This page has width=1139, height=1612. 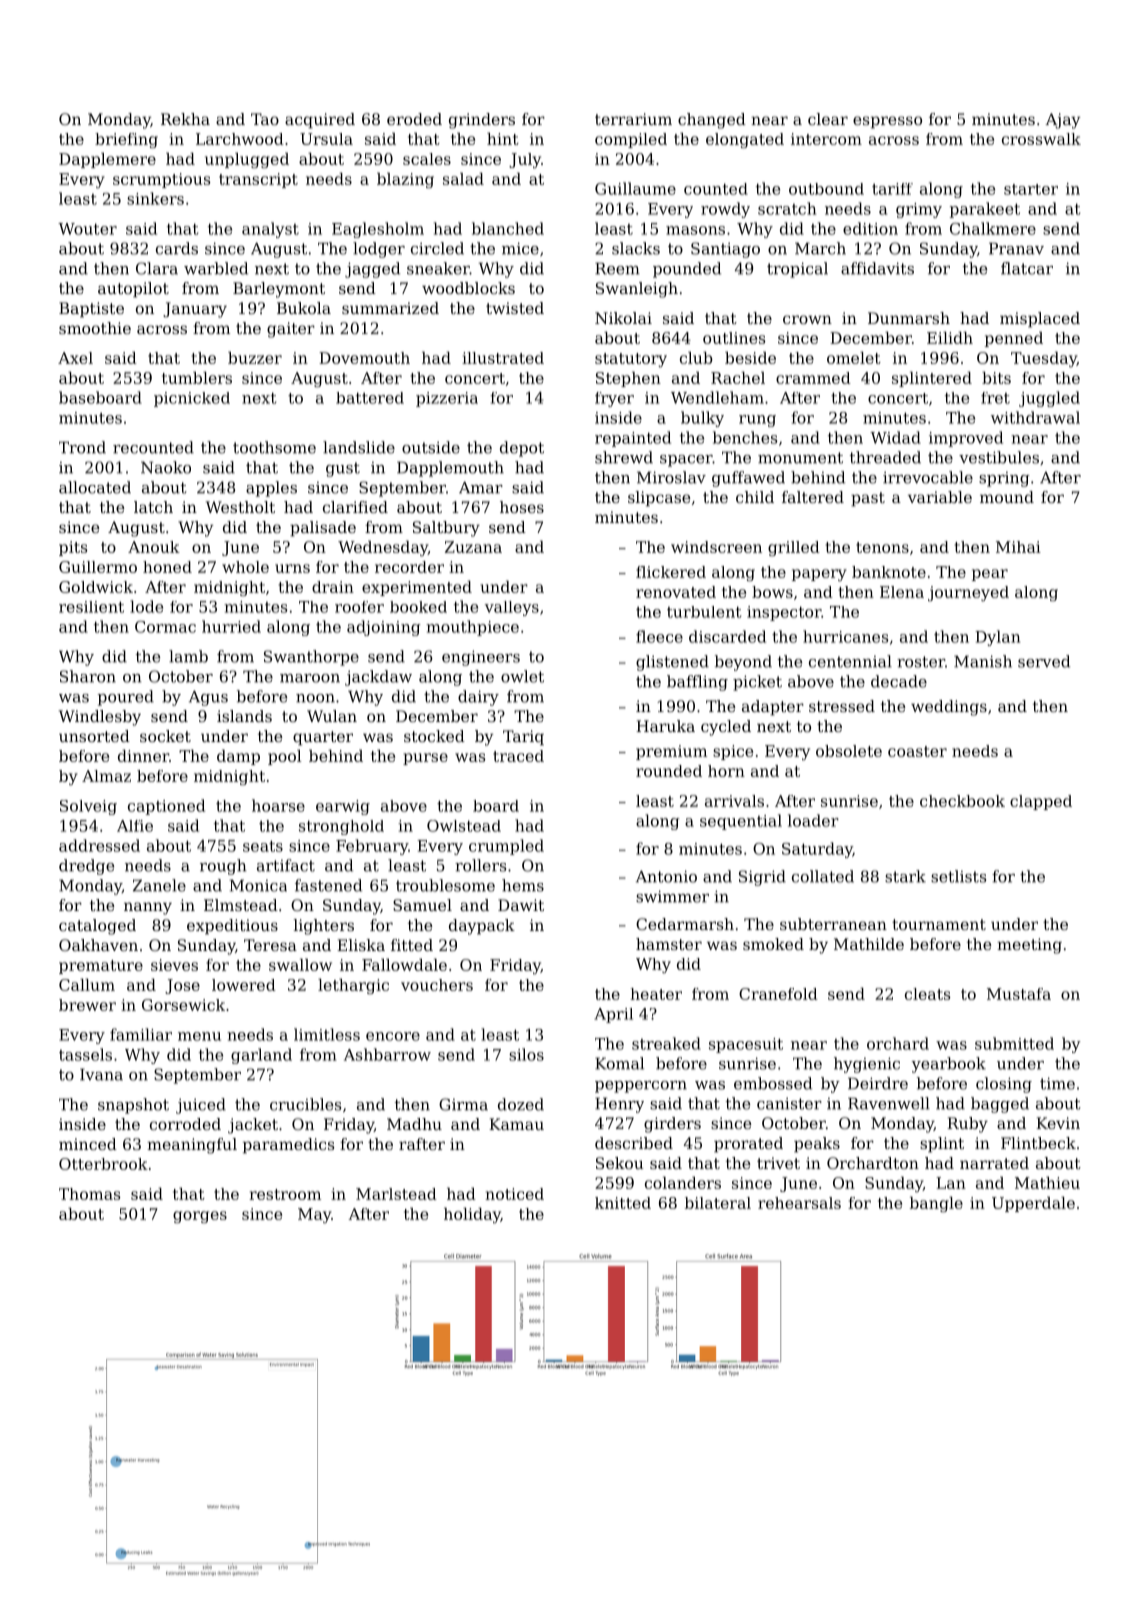 I want to click on Ivana, so click(x=101, y=1074).
